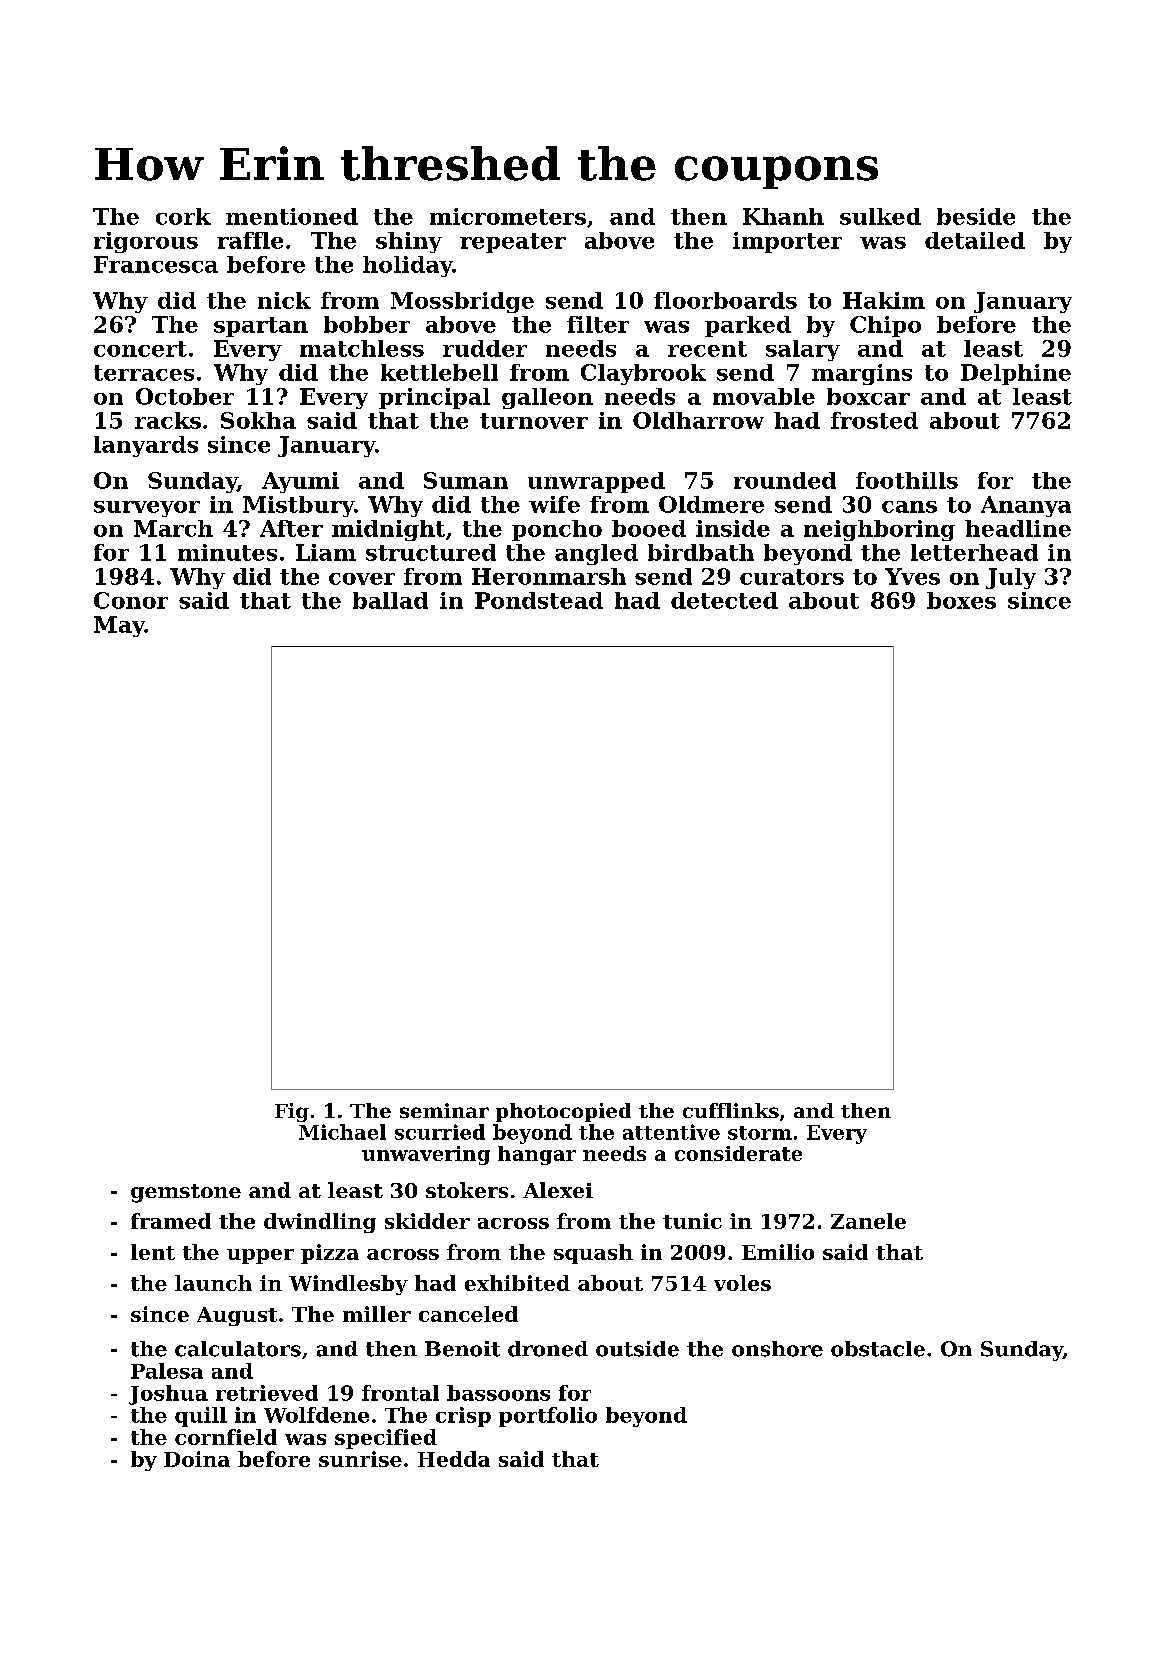 The height and width of the screenshot is (1654, 1165). What do you see at coordinates (258, 420) in the screenshot?
I see `Sokha` at bounding box center [258, 420].
